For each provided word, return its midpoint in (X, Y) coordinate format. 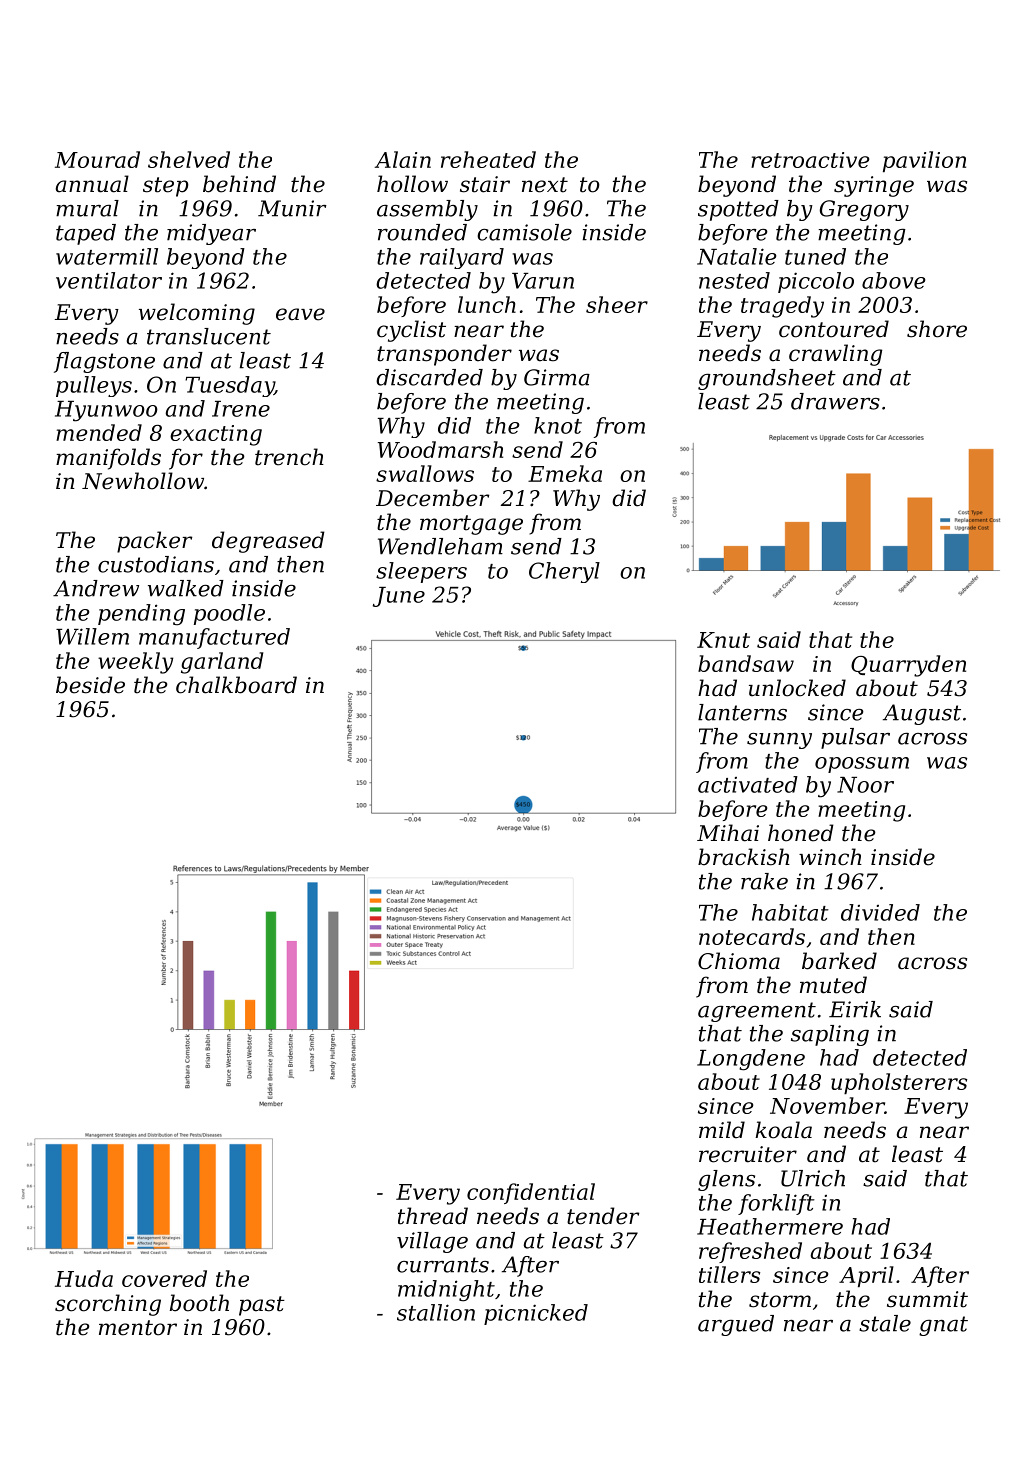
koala (783, 1130)
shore (937, 329)
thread (433, 1216)
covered (164, 1278)
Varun (543, 281)
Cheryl (564, 572)
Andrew (96, 588)
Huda (84, 1278)
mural (87, 208)
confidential (531, 1193)
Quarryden (908, 666)
